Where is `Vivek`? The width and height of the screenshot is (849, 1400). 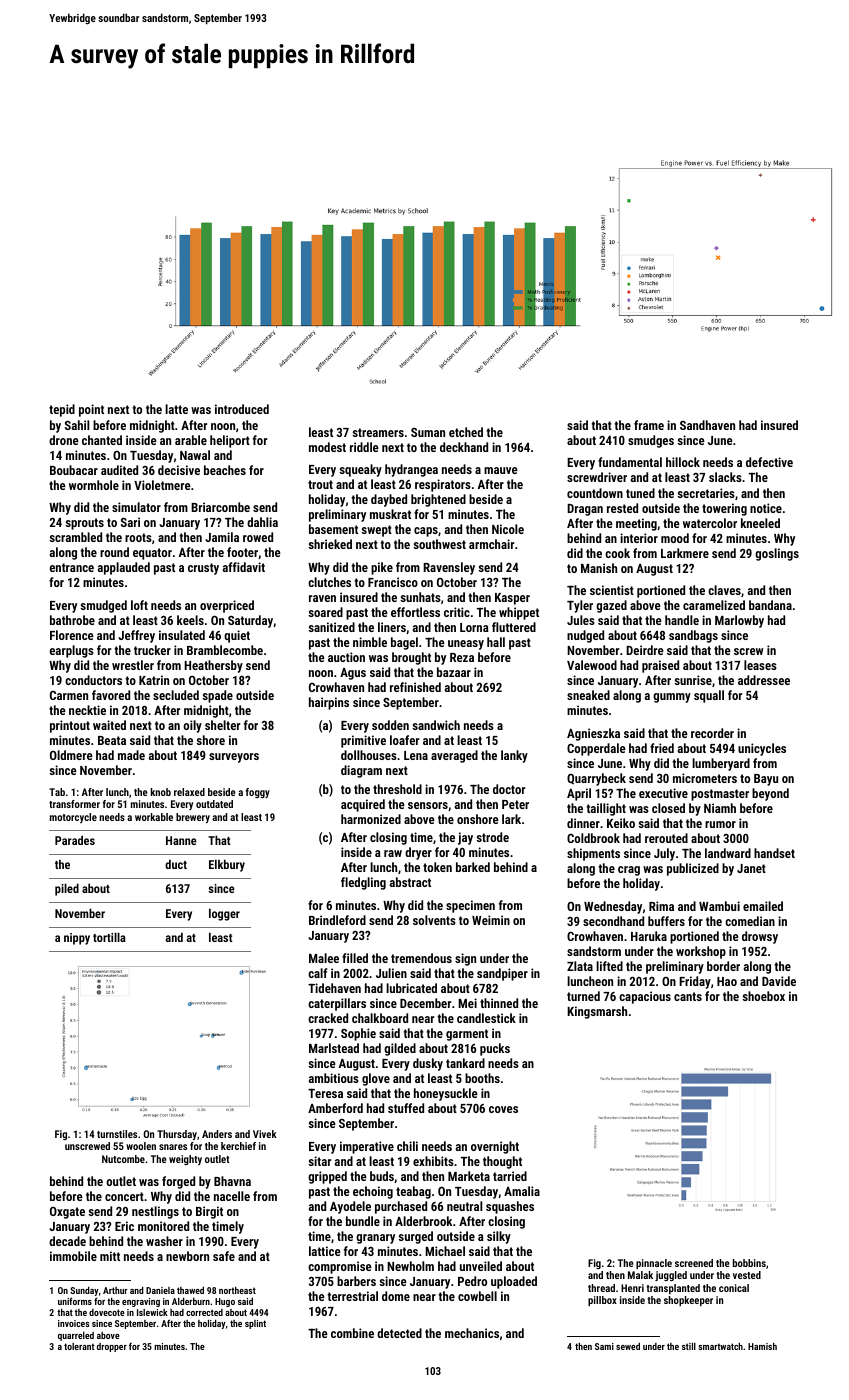 Vivek is located at coordinates (265, 1134).
